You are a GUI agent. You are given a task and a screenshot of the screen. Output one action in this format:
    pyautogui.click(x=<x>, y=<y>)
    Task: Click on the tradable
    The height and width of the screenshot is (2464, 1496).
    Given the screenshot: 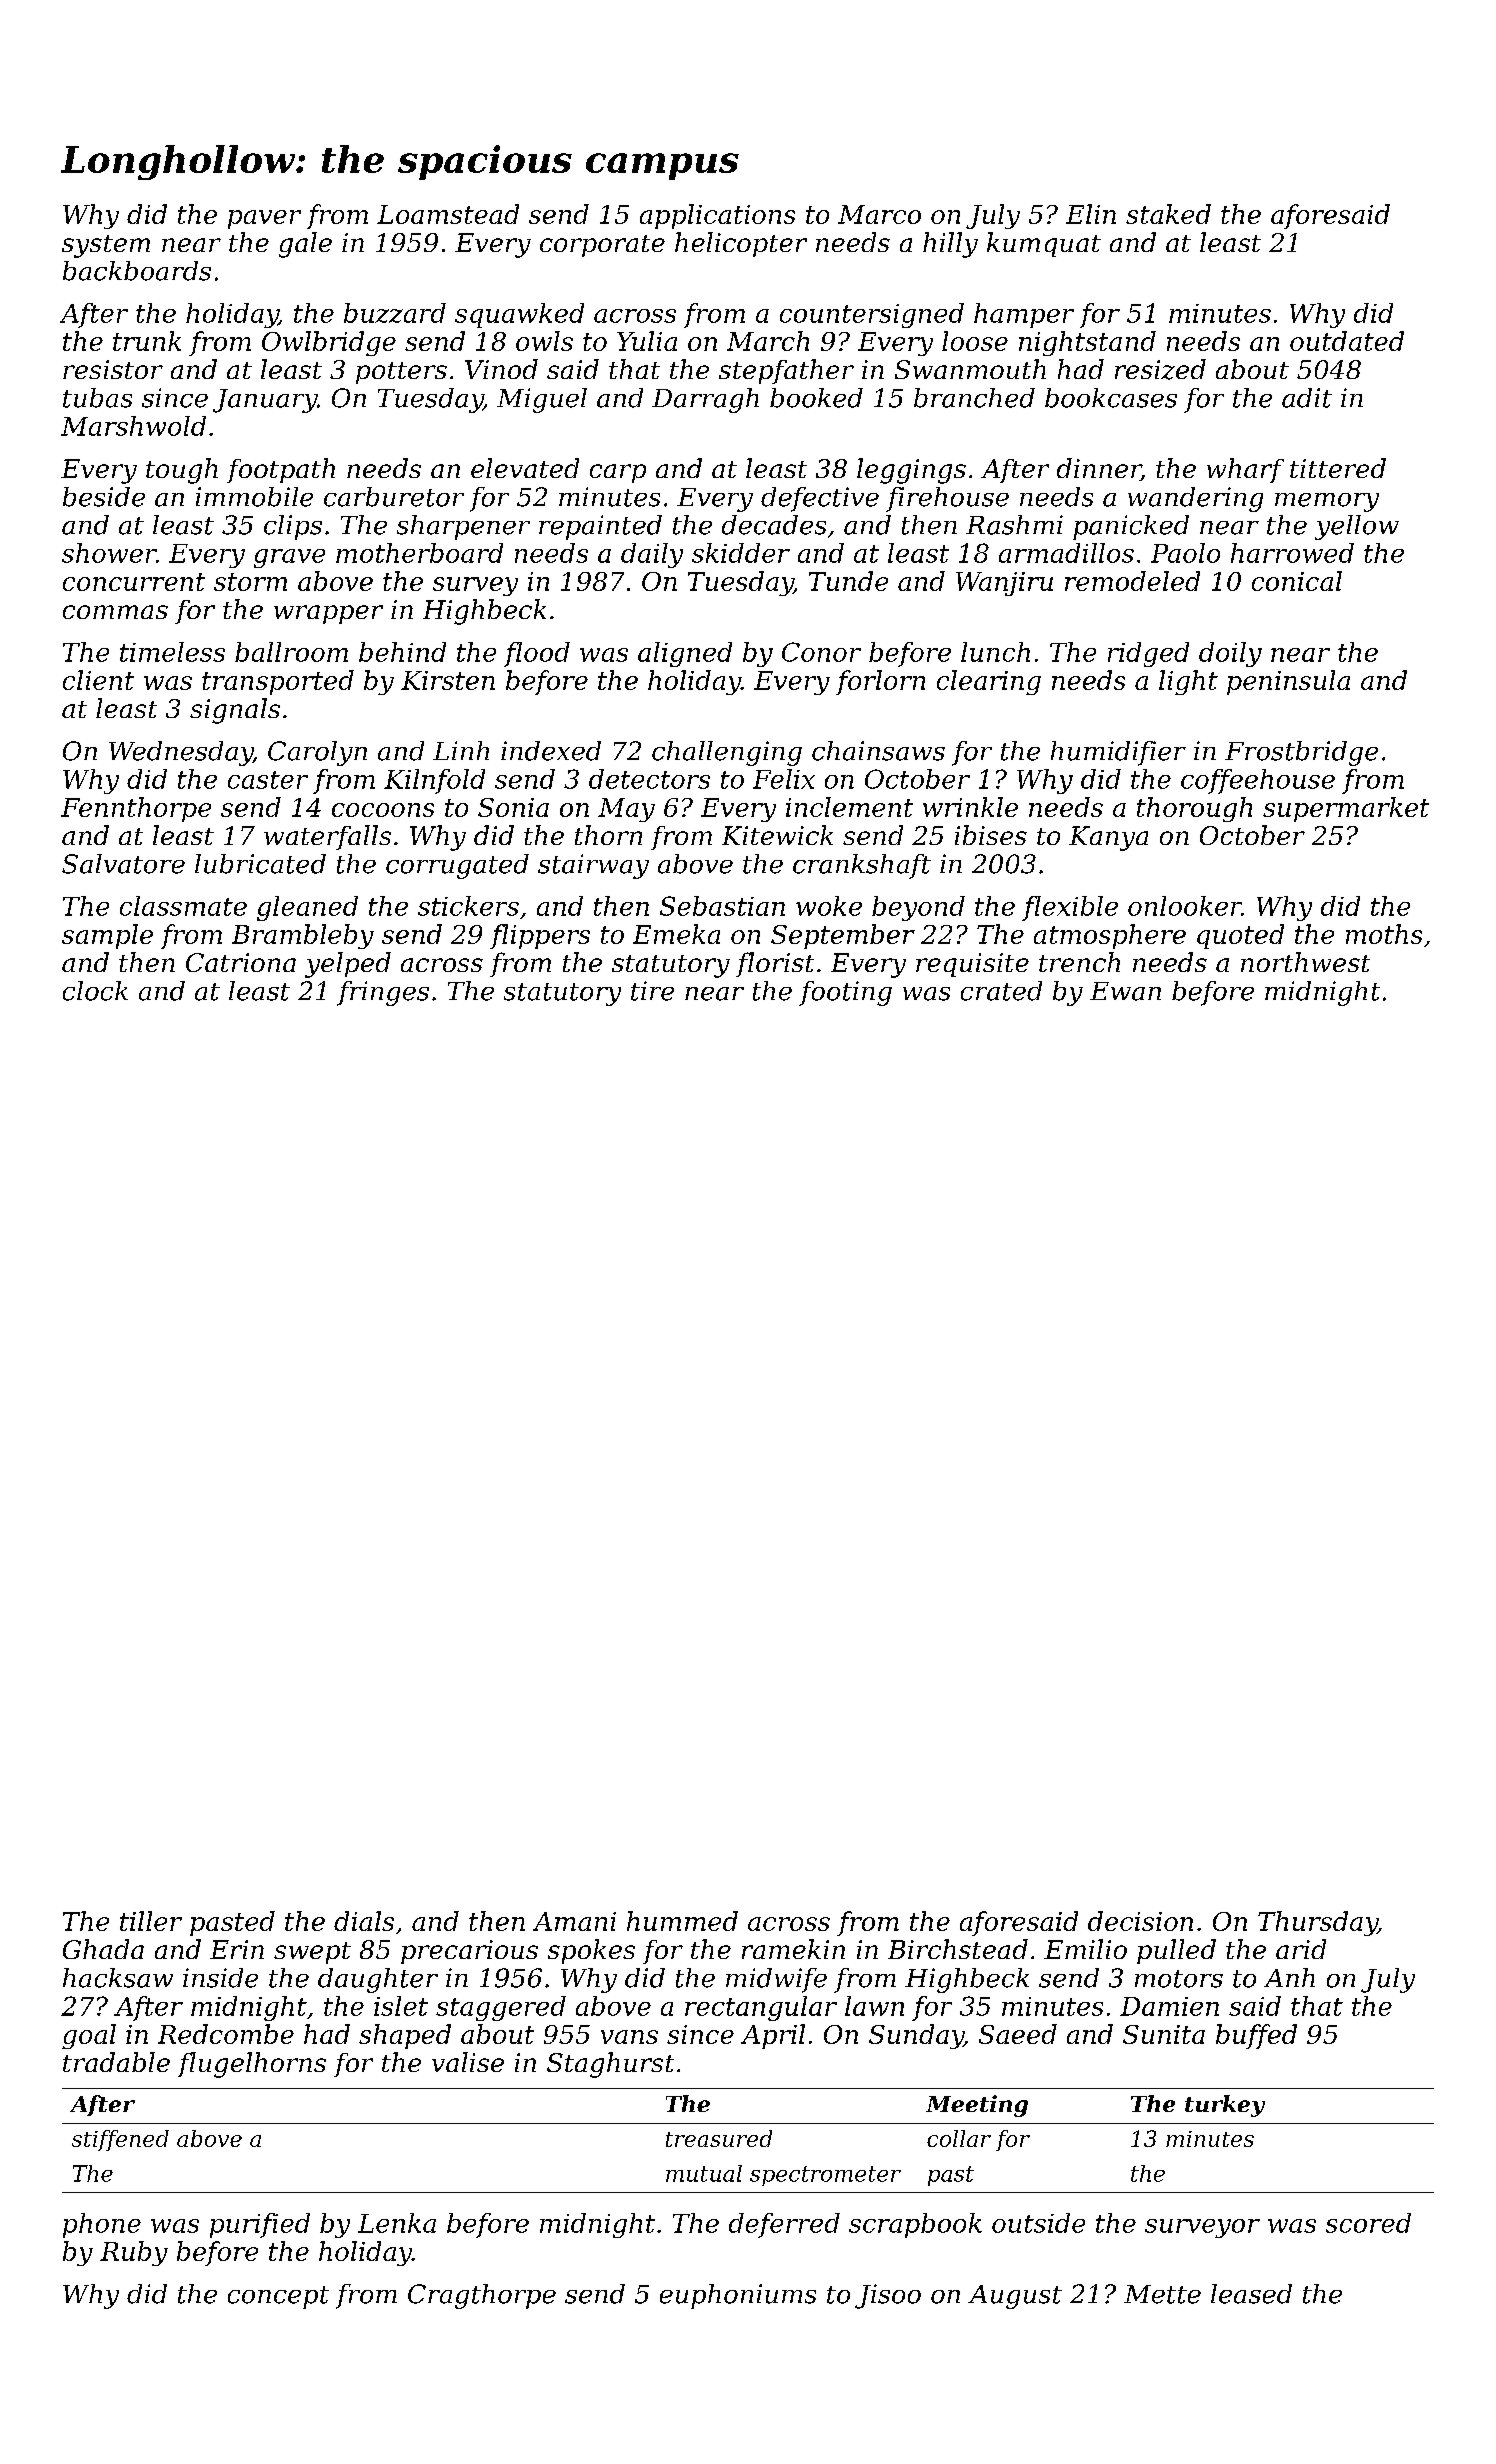 What is the action you would take?
    pyautogui.click(x=116, y=2062)
